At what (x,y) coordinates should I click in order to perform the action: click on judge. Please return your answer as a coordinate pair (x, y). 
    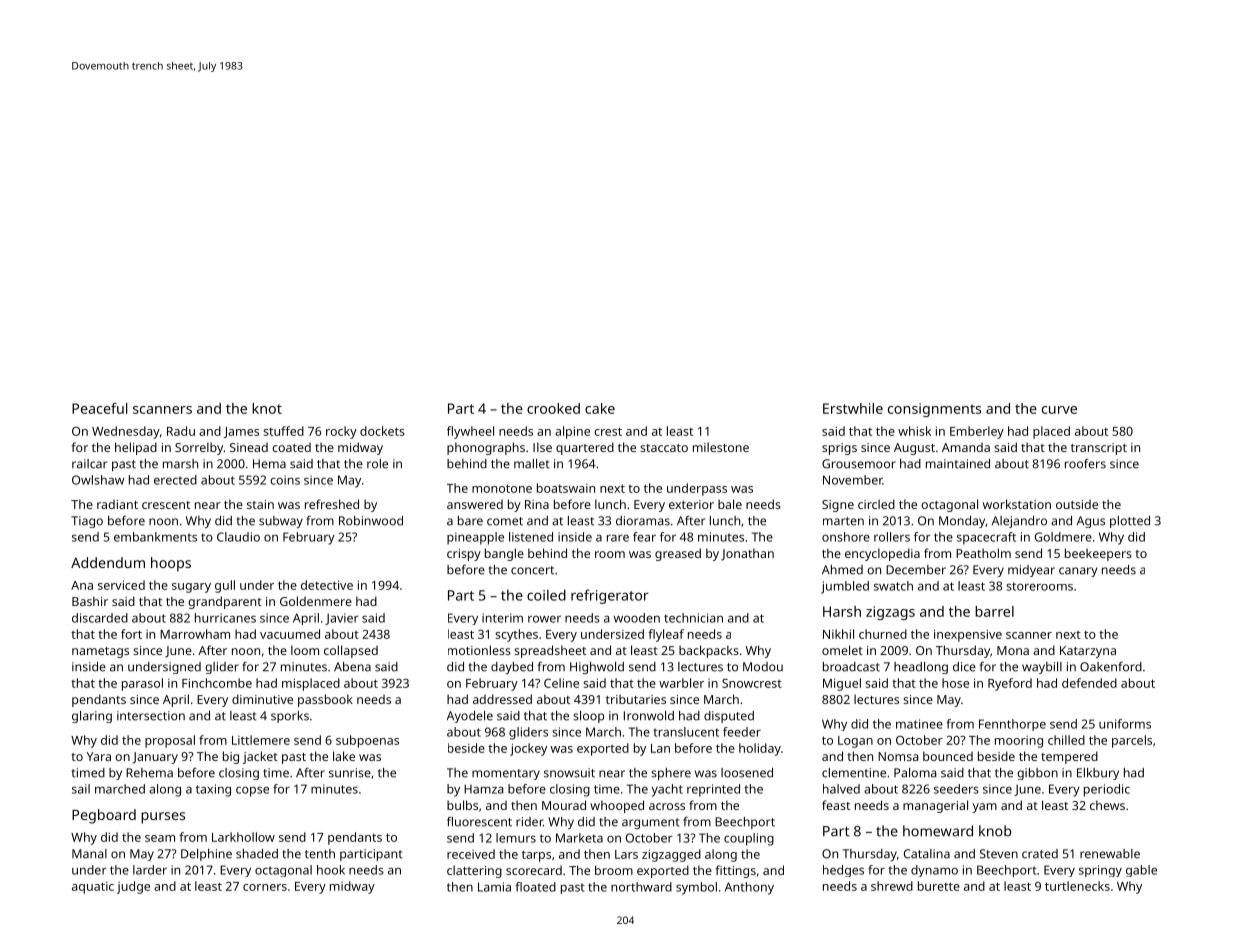
    Looking at the image, I should click on (133, 887).
